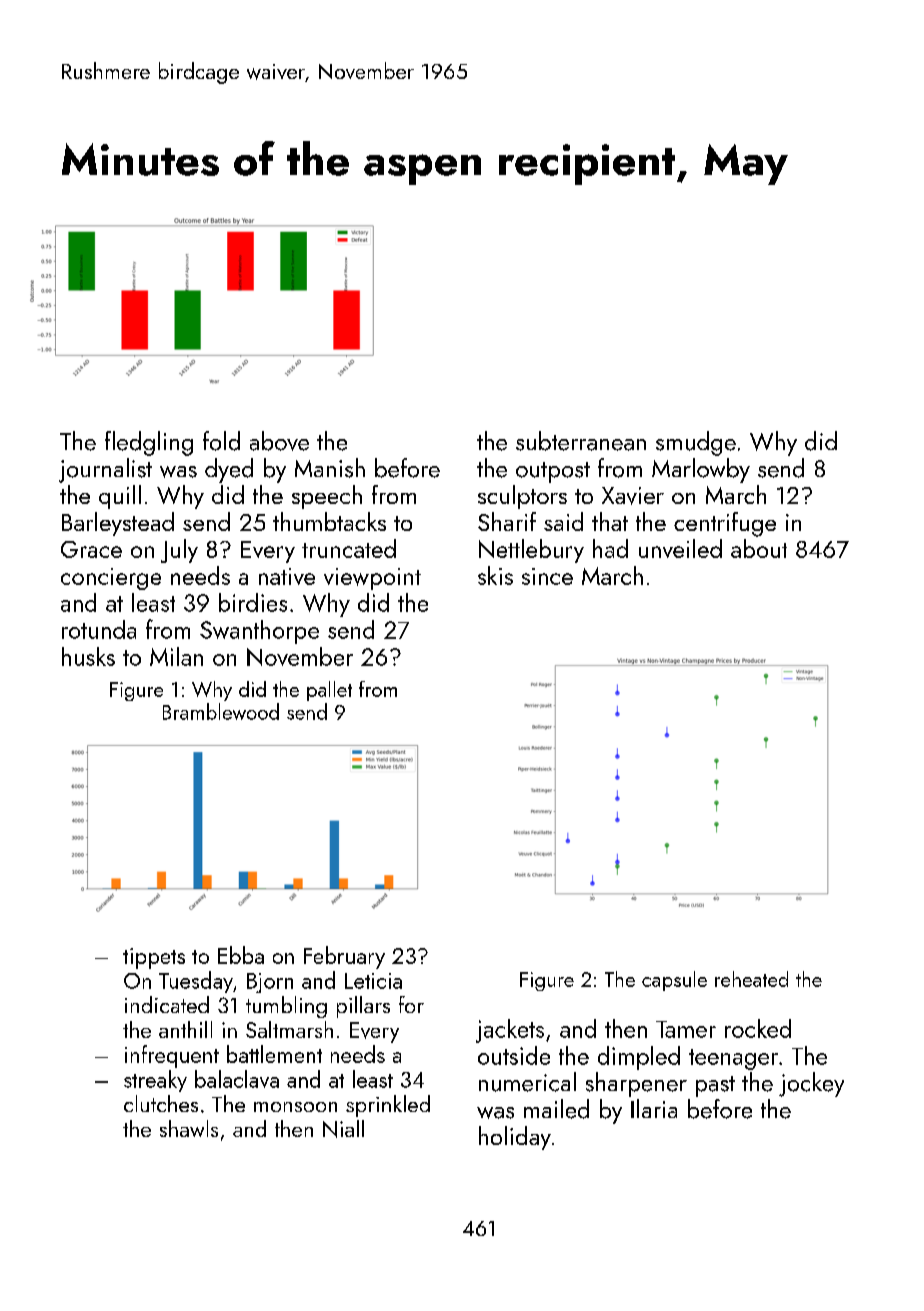  I want to click on Milan, so click(176, 656).
